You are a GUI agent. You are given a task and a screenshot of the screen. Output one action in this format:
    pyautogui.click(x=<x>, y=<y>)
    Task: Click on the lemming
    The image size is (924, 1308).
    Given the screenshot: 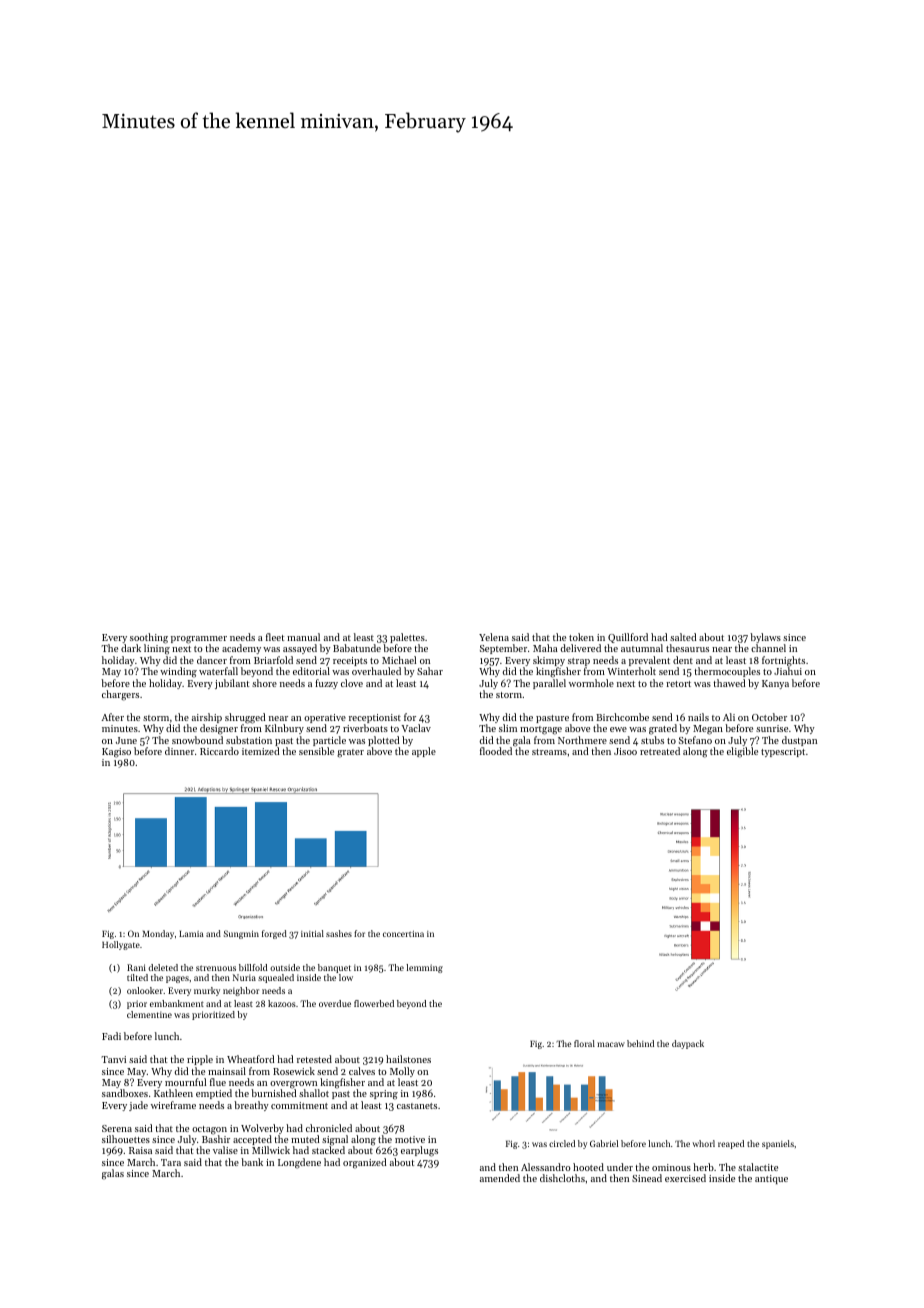 What is the action you would take?
    pyautogui.click(x=424, y=968)
